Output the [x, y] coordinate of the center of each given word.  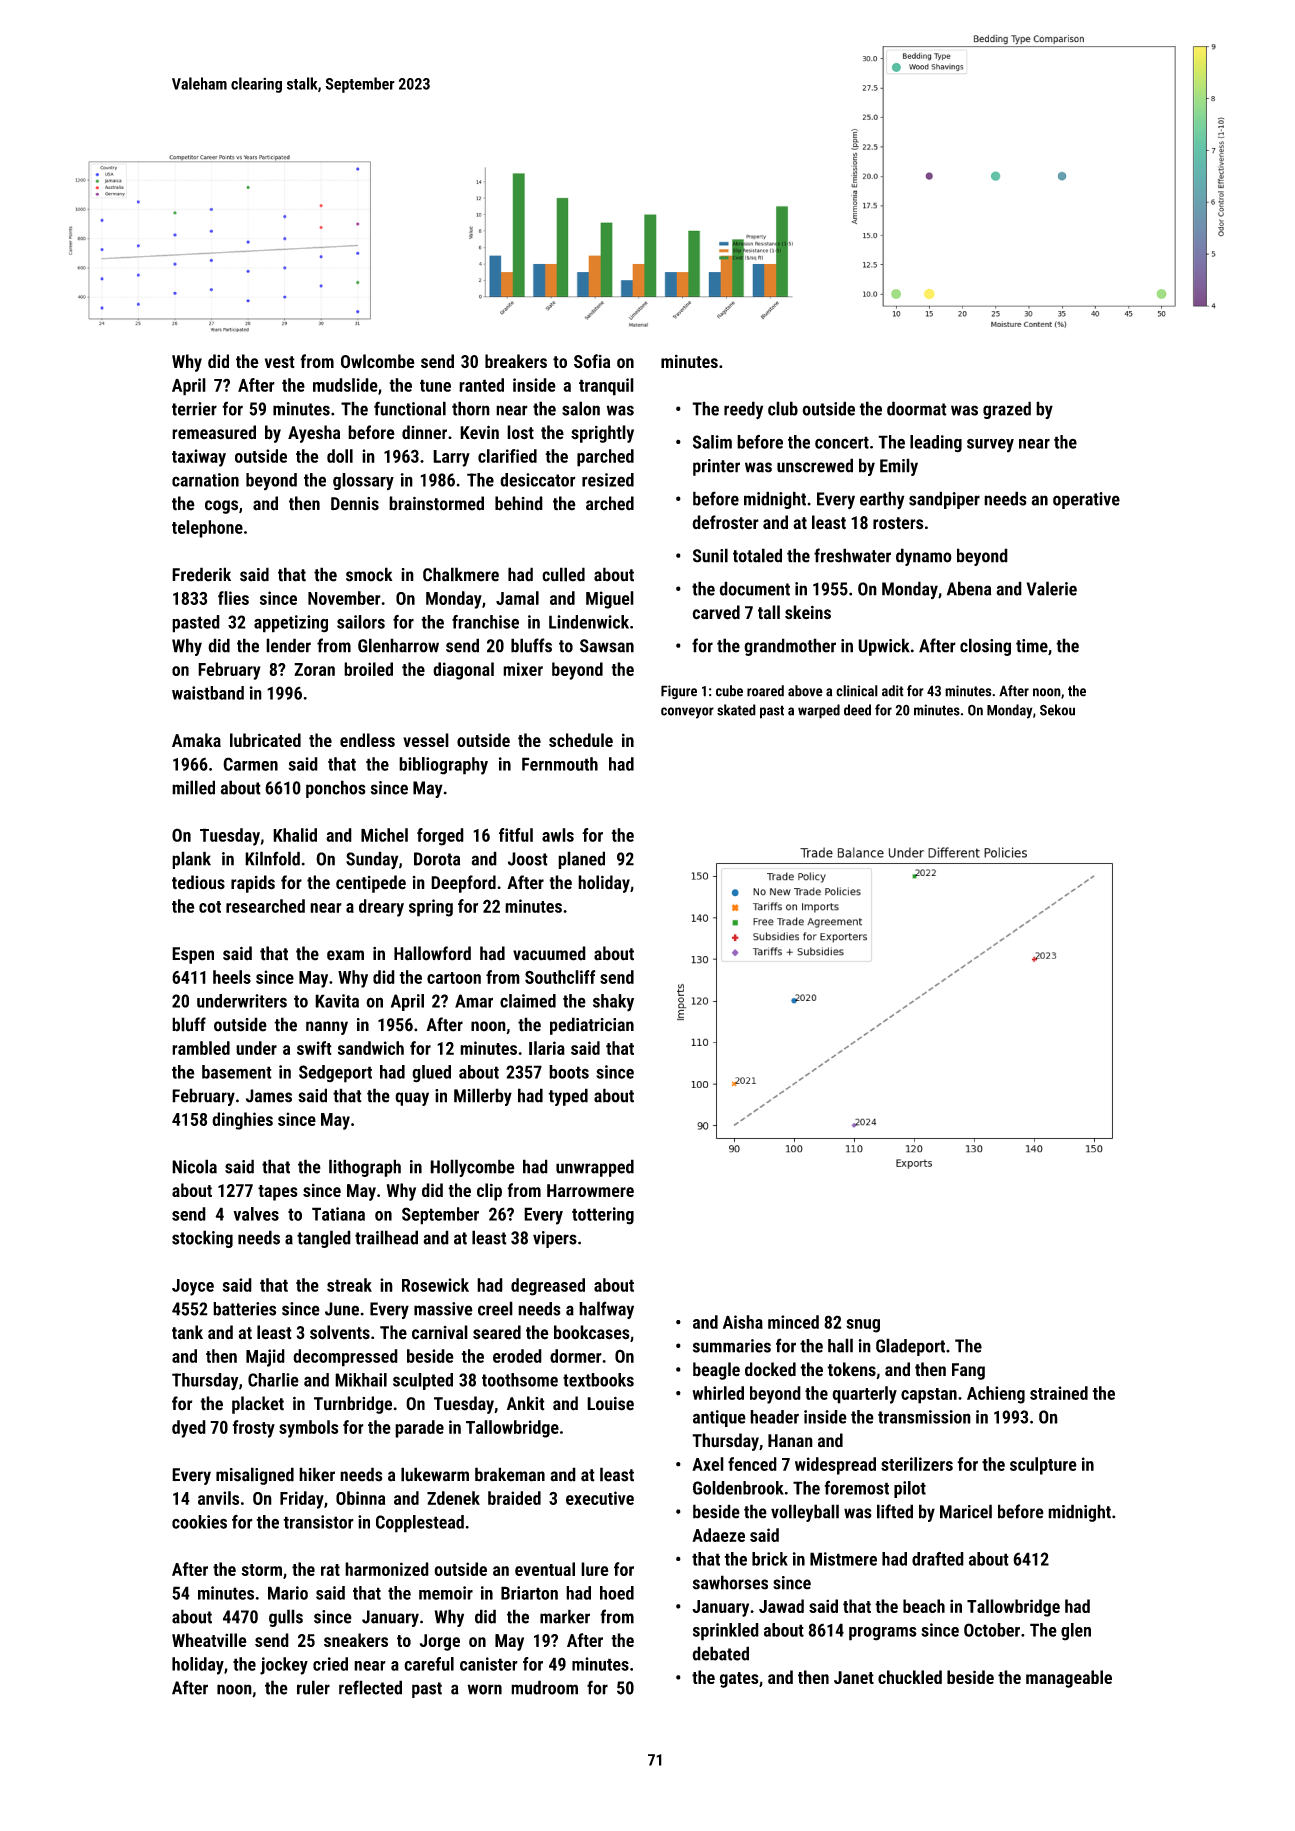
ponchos [336, 789]
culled [563, 574]
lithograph [365, 1168]
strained [1059, 1393]
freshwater [852, 555]
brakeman [510, 1474]
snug [863, 1326]
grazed [1007, 410]
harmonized [387, 1569]
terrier [194, 409]
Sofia [592, 361]
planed [581, 860]
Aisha [743, 1322]
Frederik [201, 574]
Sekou [1057, 710]
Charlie [273, 1380]
